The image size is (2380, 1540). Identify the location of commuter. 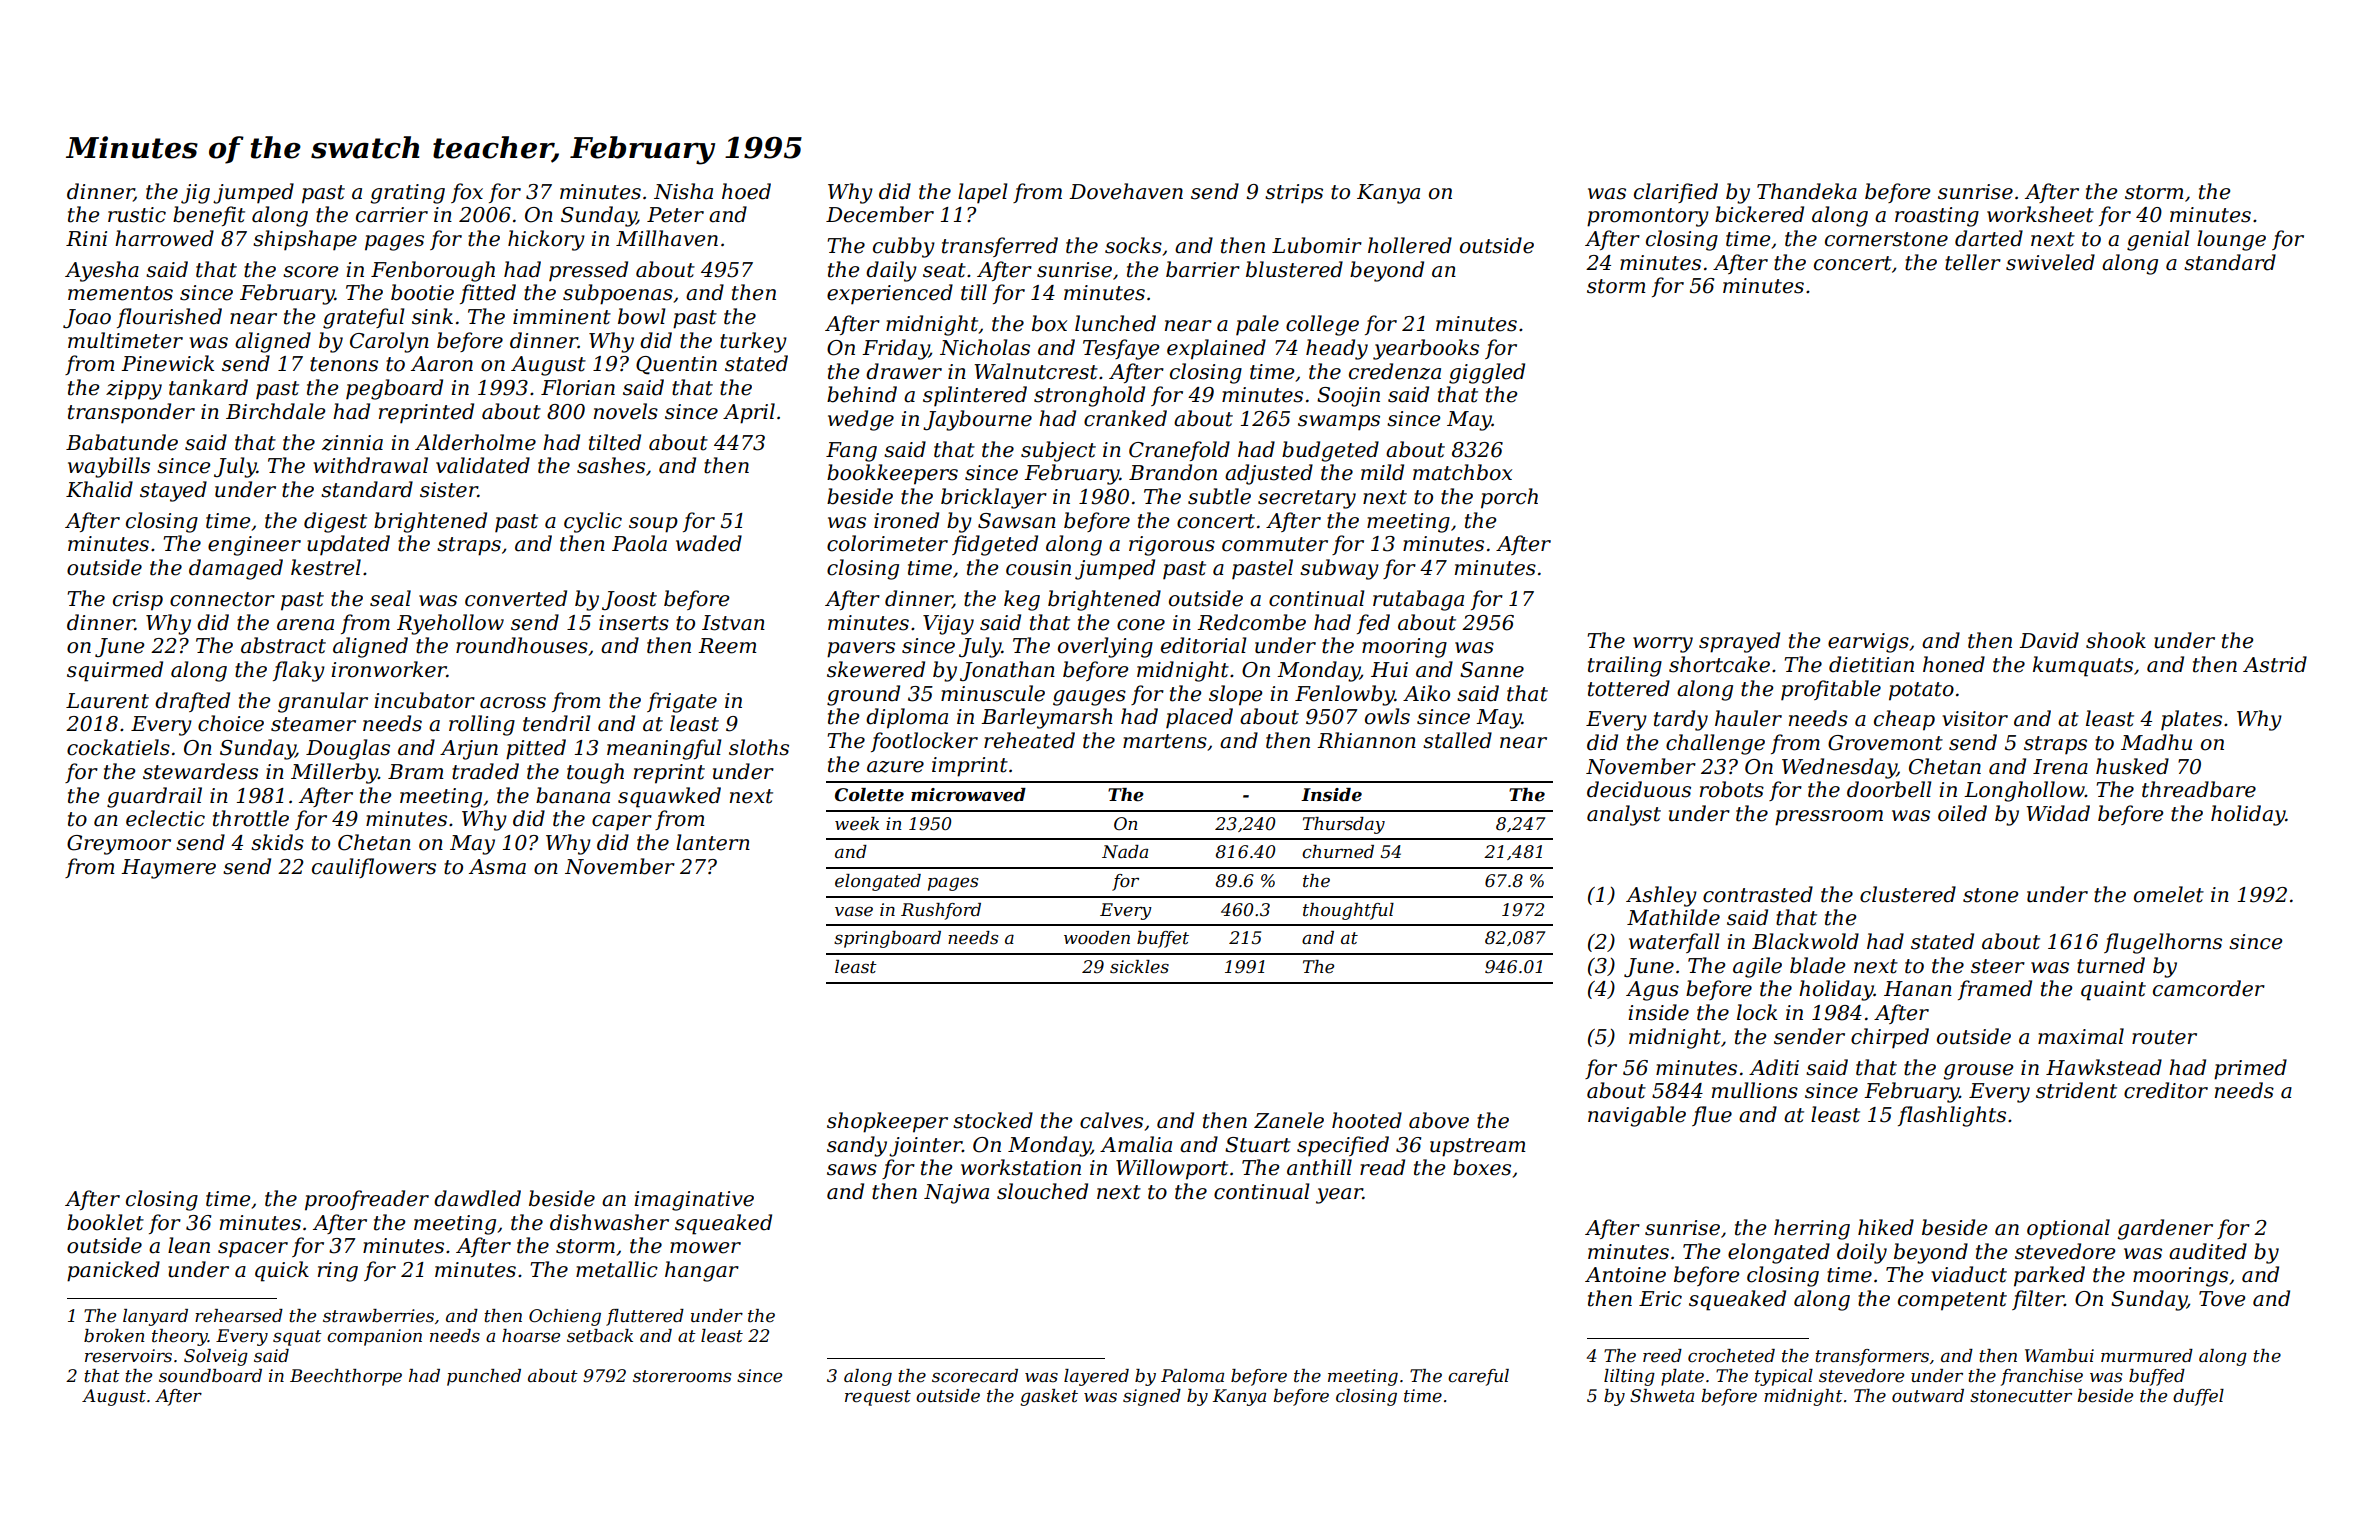
(1275, 544).
